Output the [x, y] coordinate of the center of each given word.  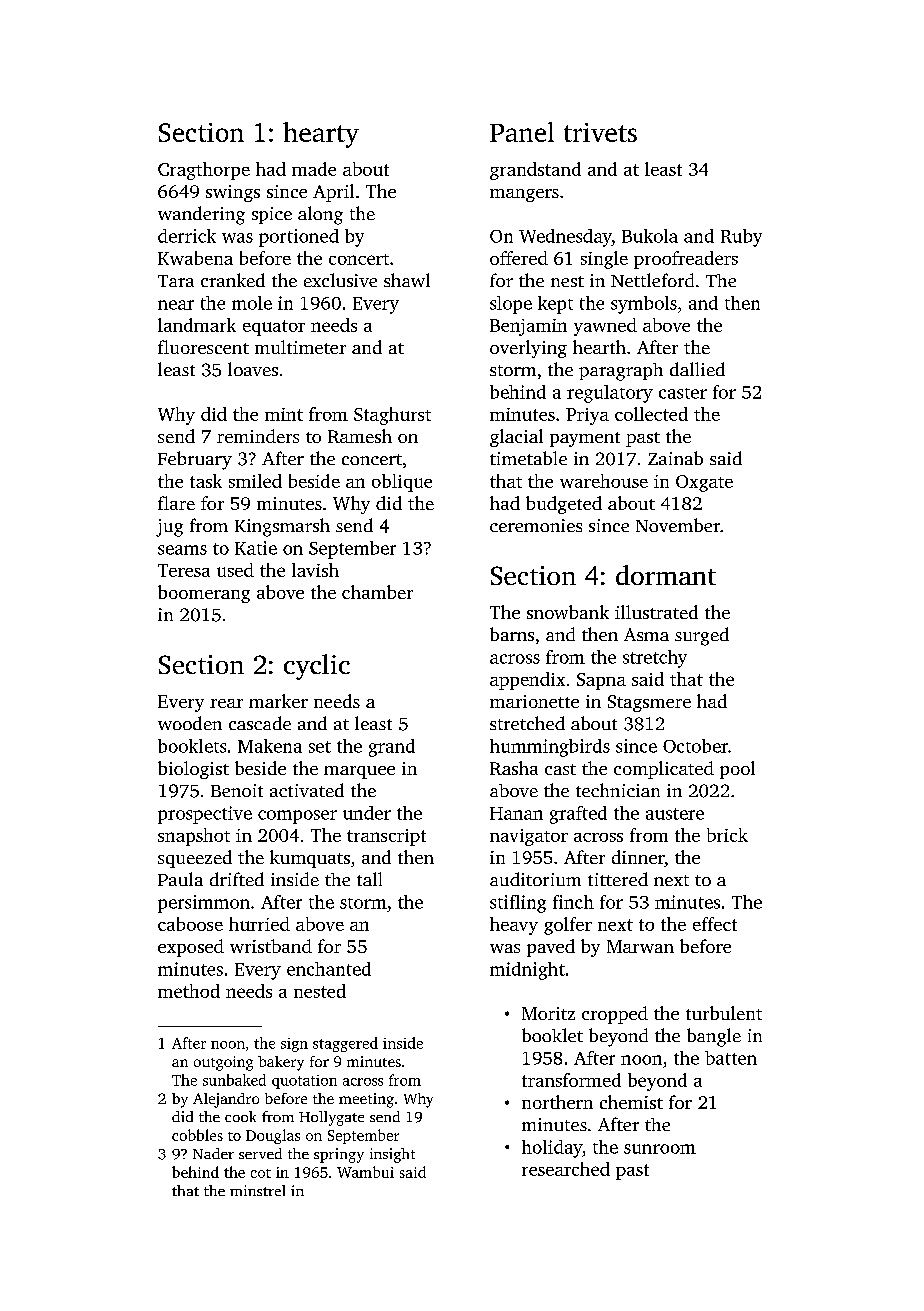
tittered [618, 879]
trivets [600, 132]
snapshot [194, 837]
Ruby [741, 238]
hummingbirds [550, 748]
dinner [638, 858]
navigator [529, 837]
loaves [253, 369]
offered [519, 258]
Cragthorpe [204, 171]
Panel [522, 132]
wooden [190, 723]
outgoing [223, 1063]
